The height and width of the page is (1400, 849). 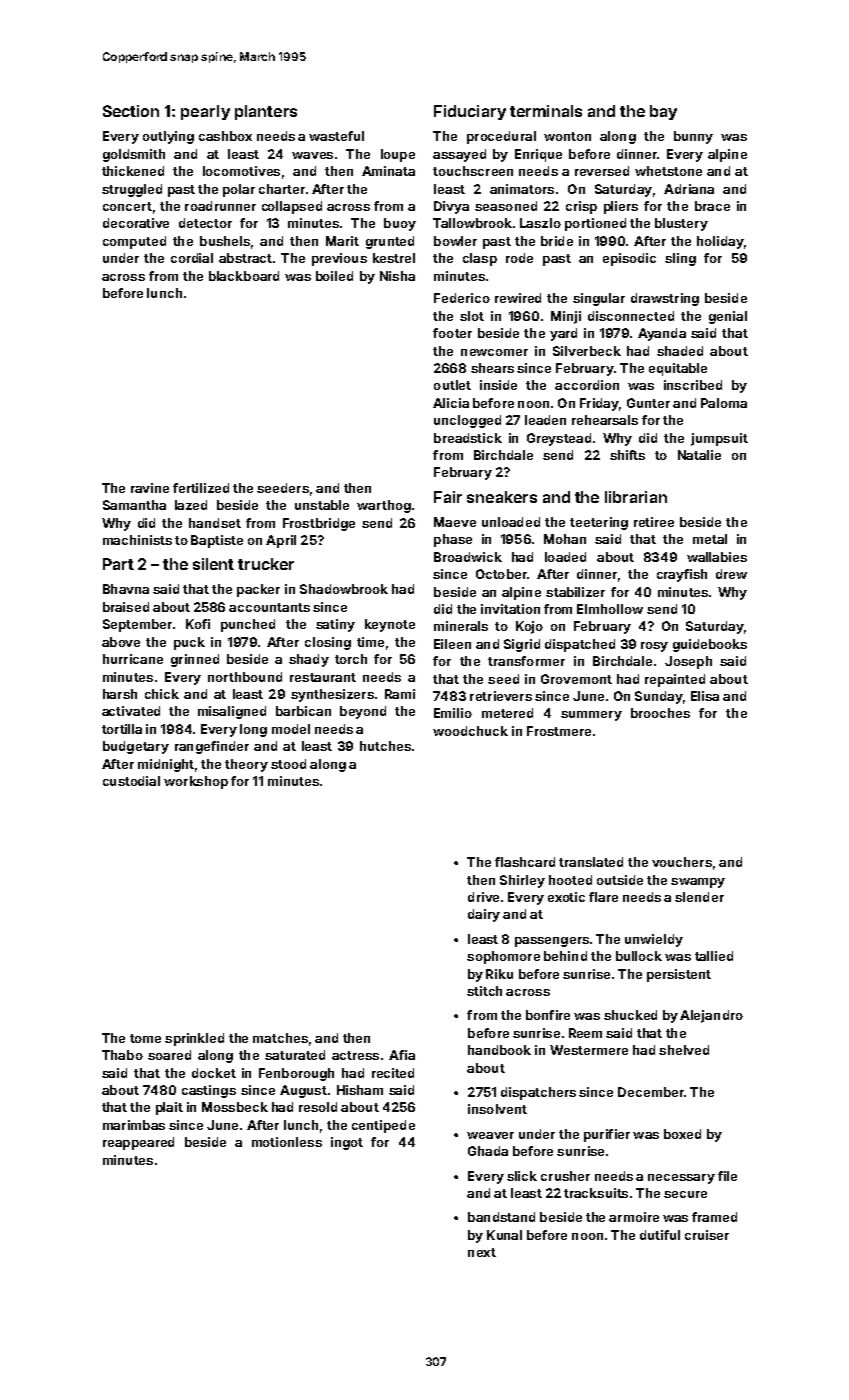 I want to click on Kofi, so click(x=198, y=624).
